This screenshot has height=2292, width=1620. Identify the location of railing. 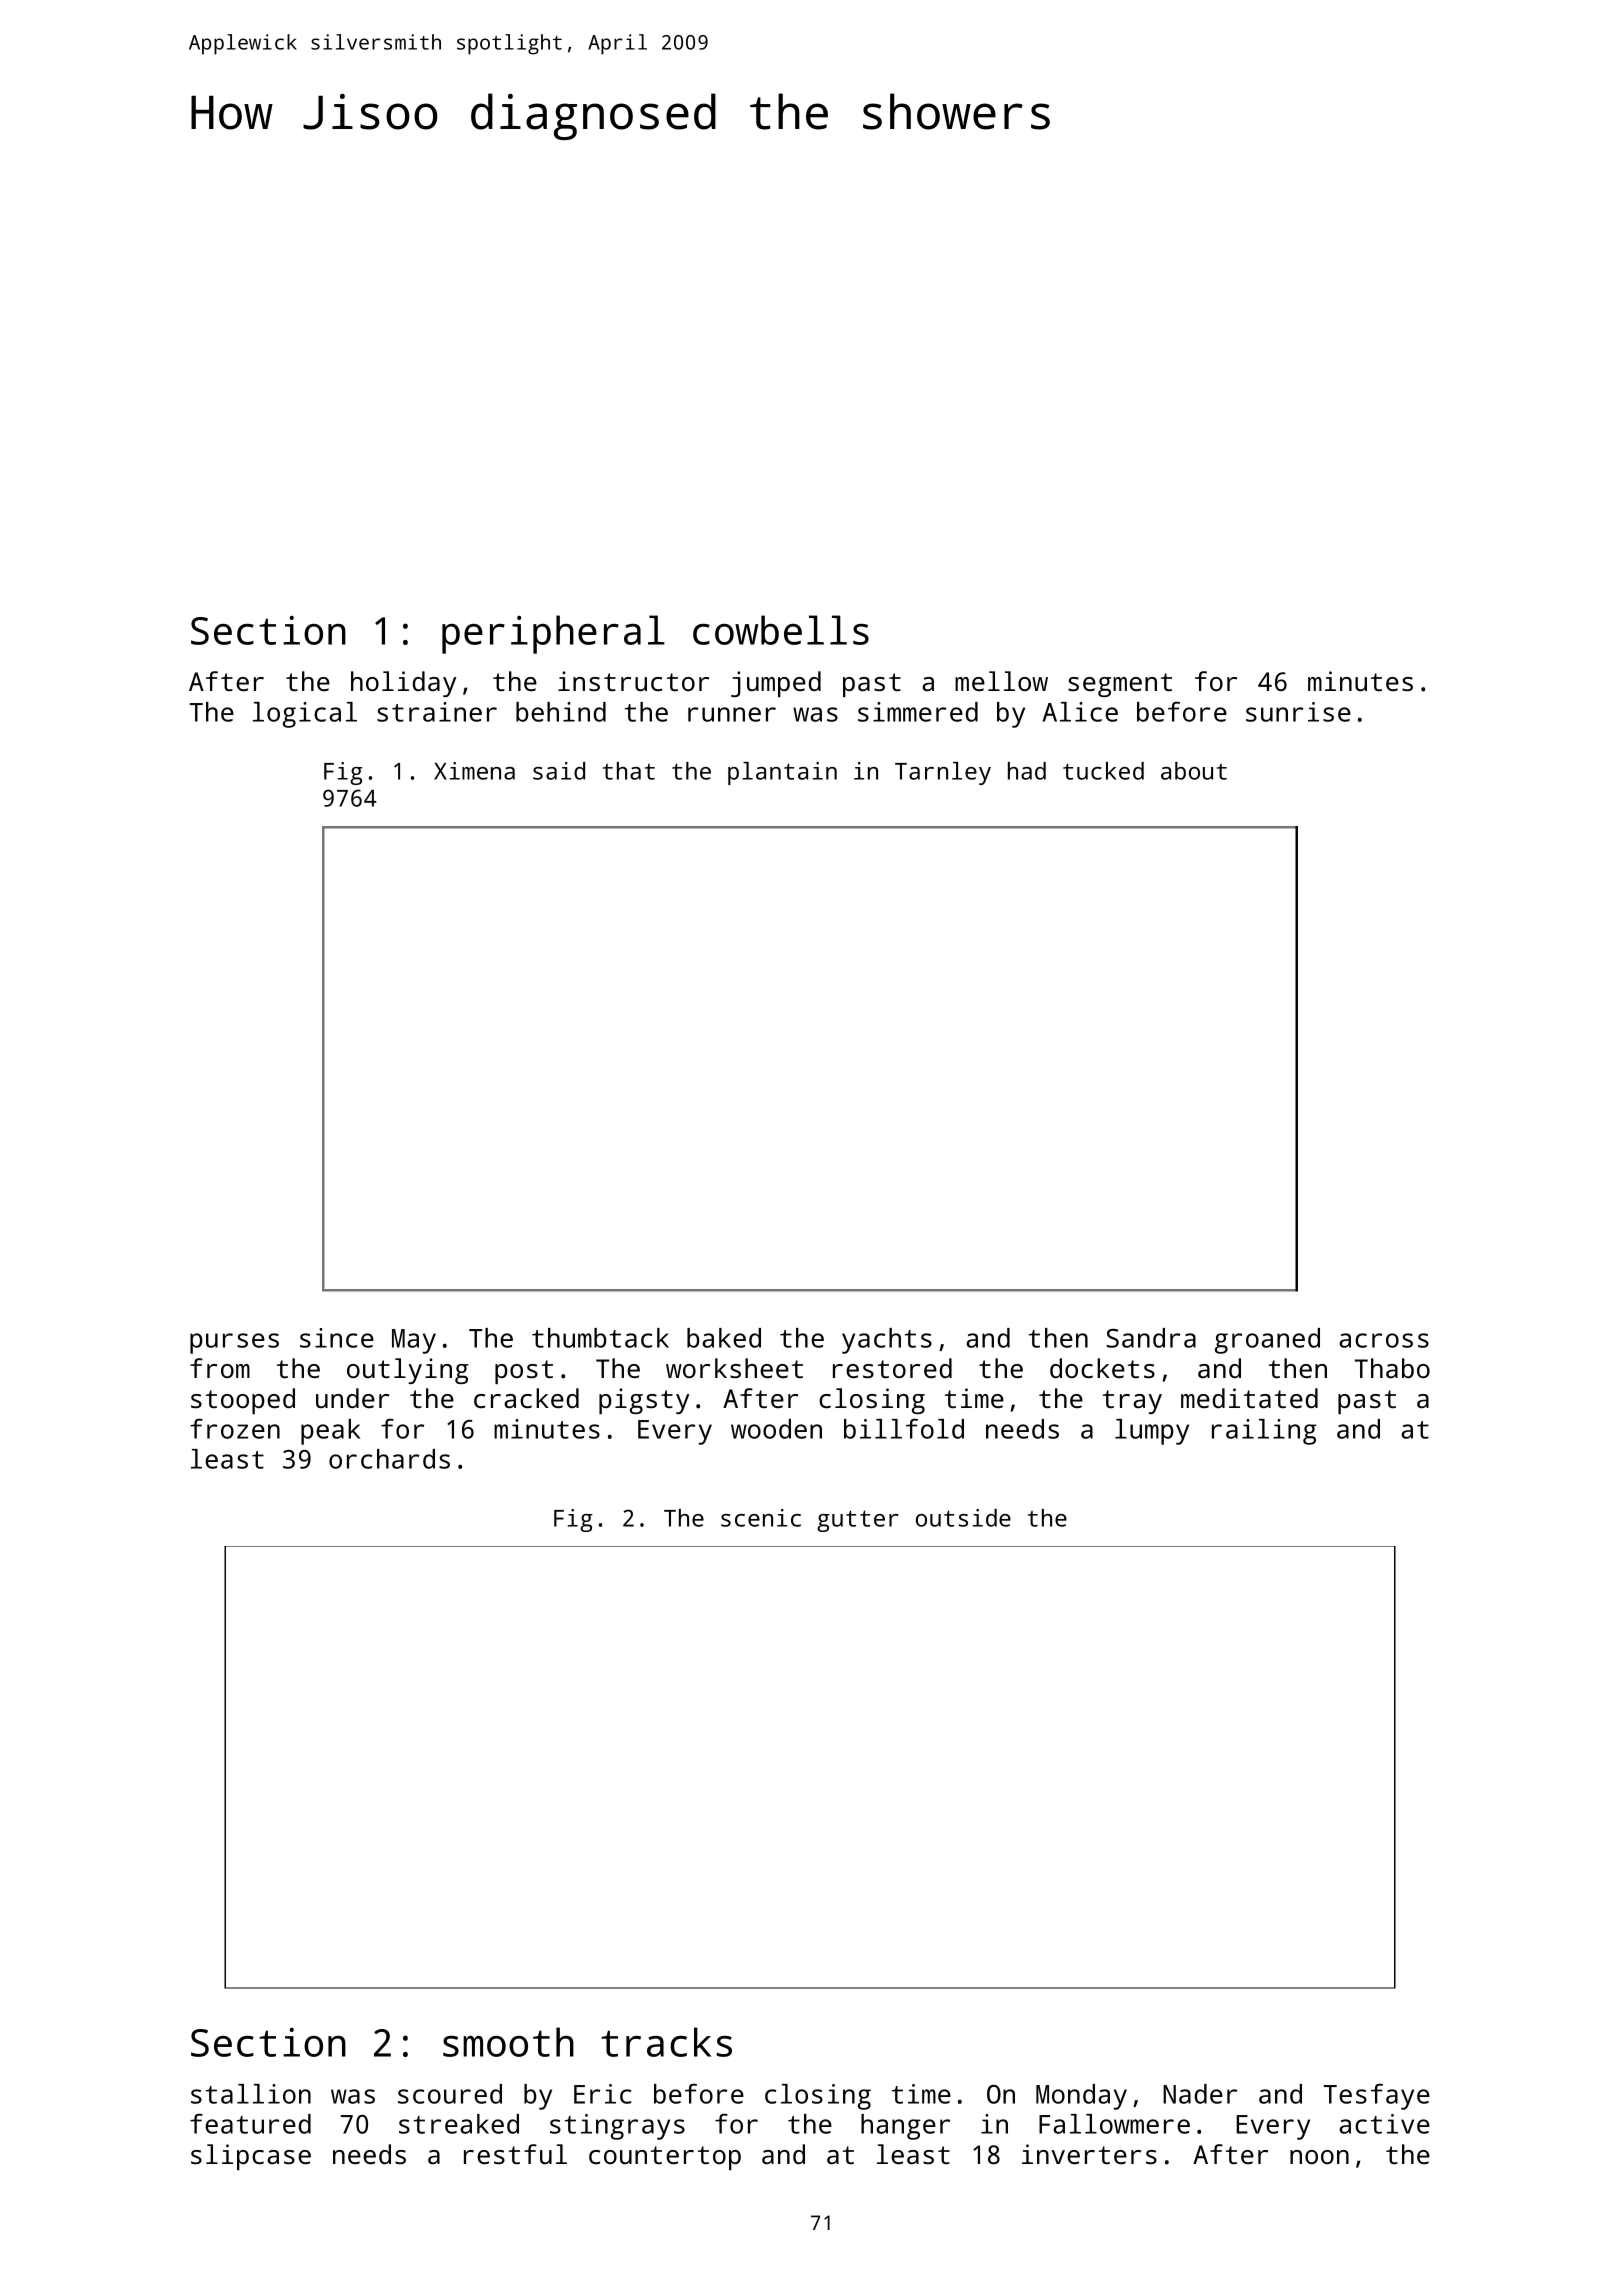
(1264, 1432).
